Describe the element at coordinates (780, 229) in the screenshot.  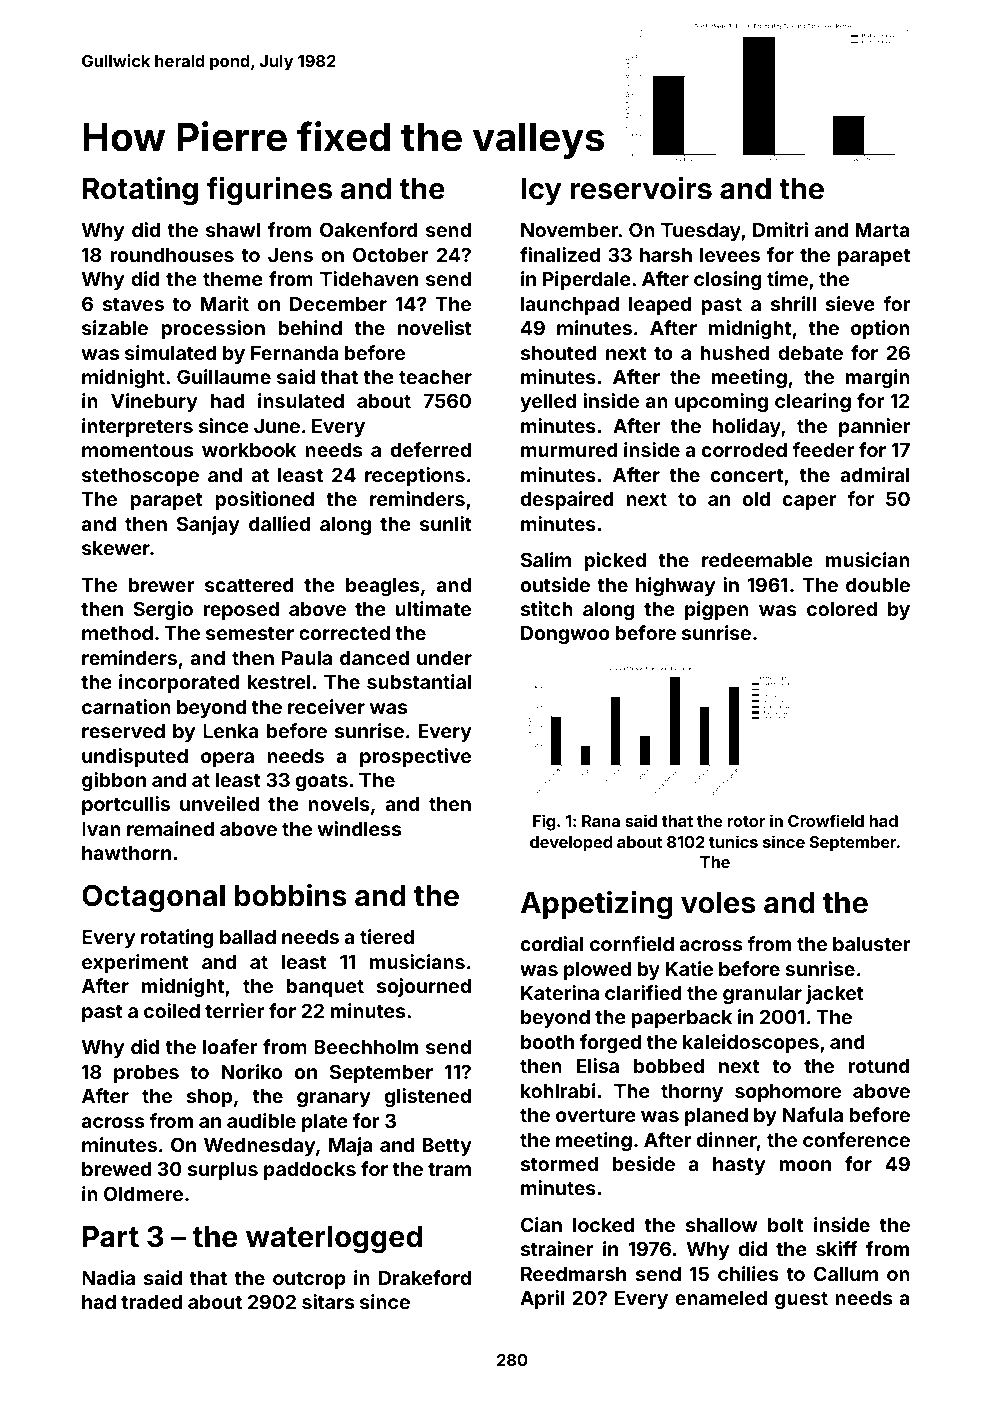
I see `Dmitri` at that location.
